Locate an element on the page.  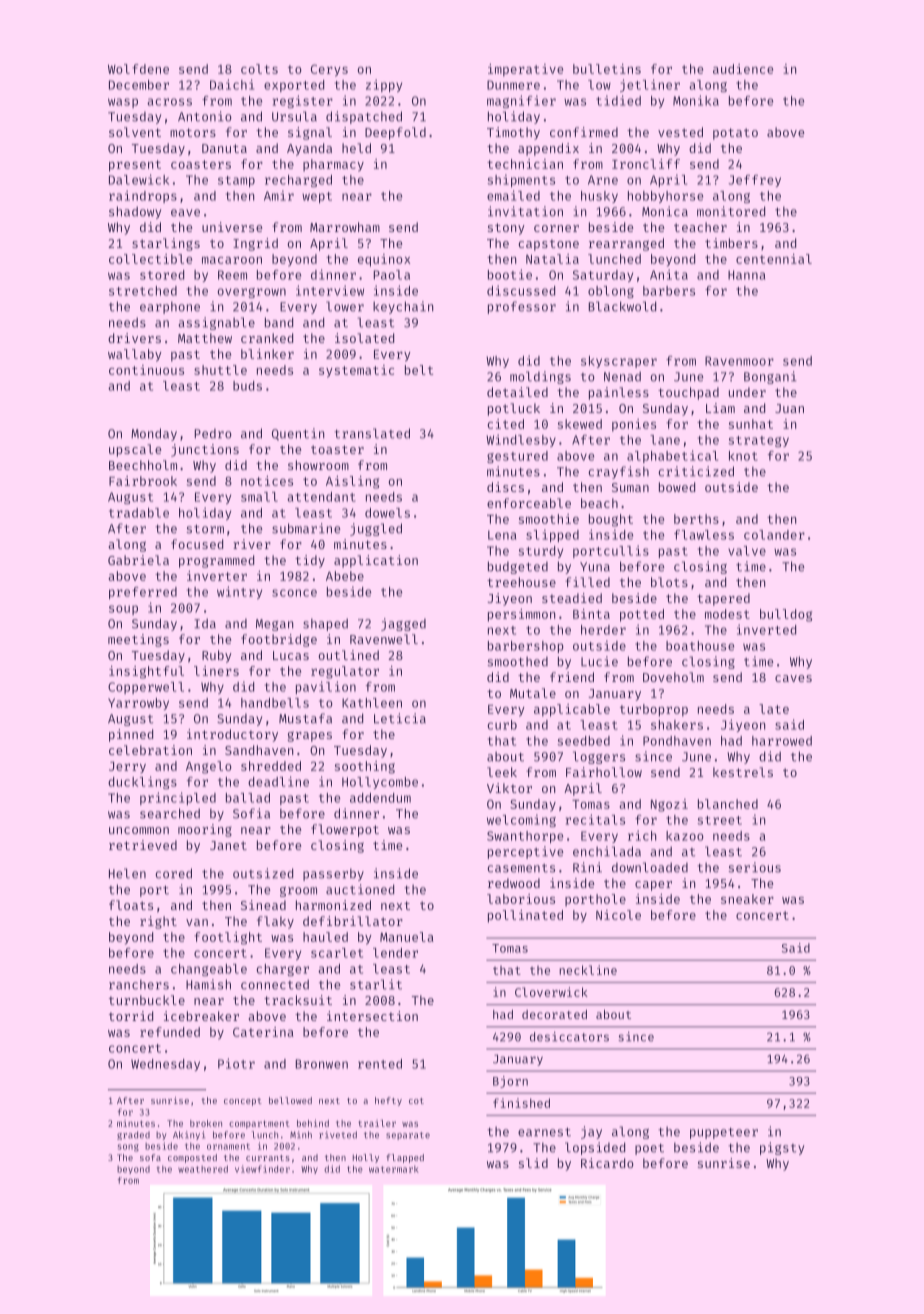
continuous is located at coordinates (146, 370).
